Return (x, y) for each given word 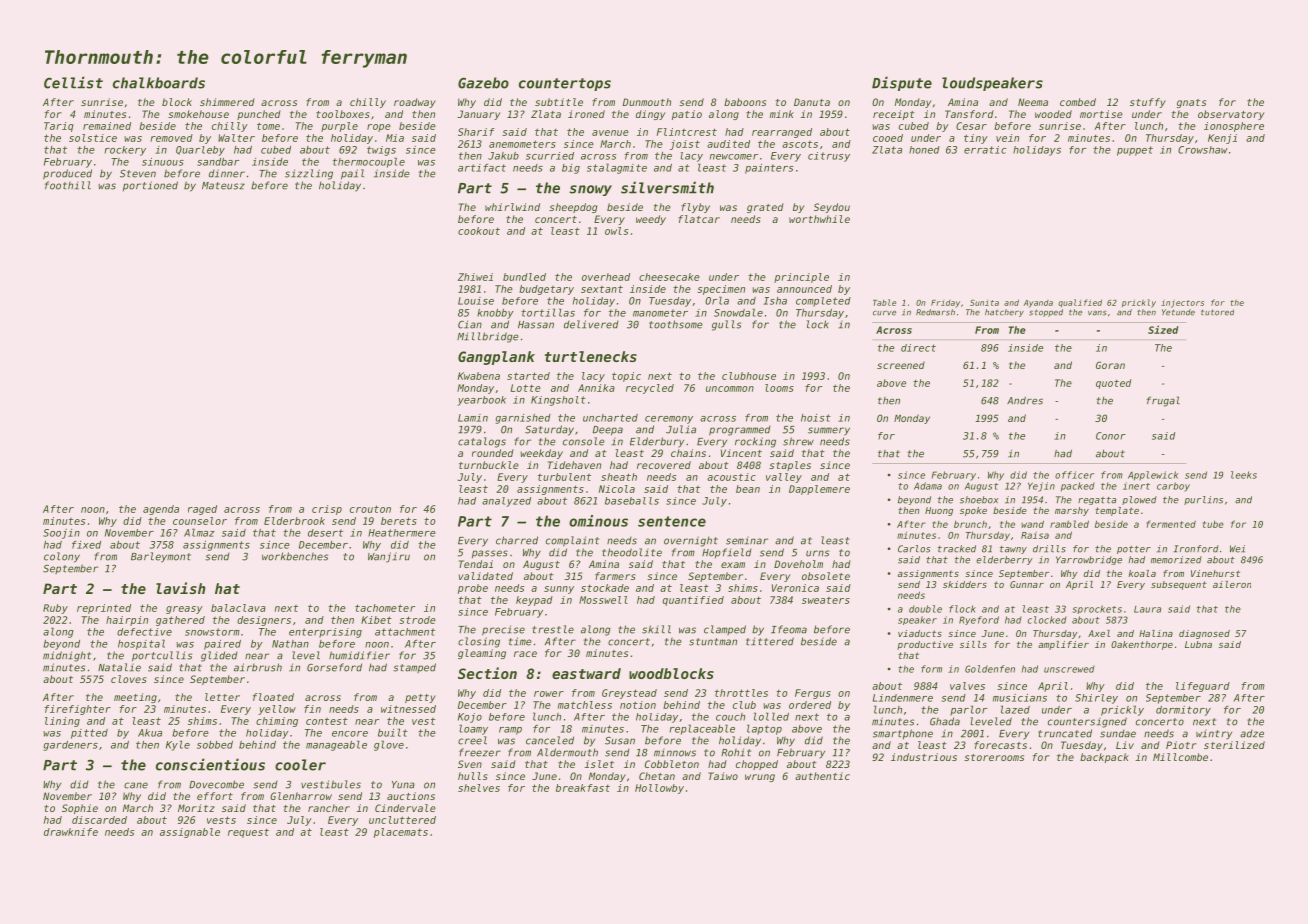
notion (638, 705)
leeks (1244, 475)
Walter (236, 138)
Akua (150, 733)
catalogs (482, 442)
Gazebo (483, 83)
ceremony (669, 420)
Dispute (902, 83)
